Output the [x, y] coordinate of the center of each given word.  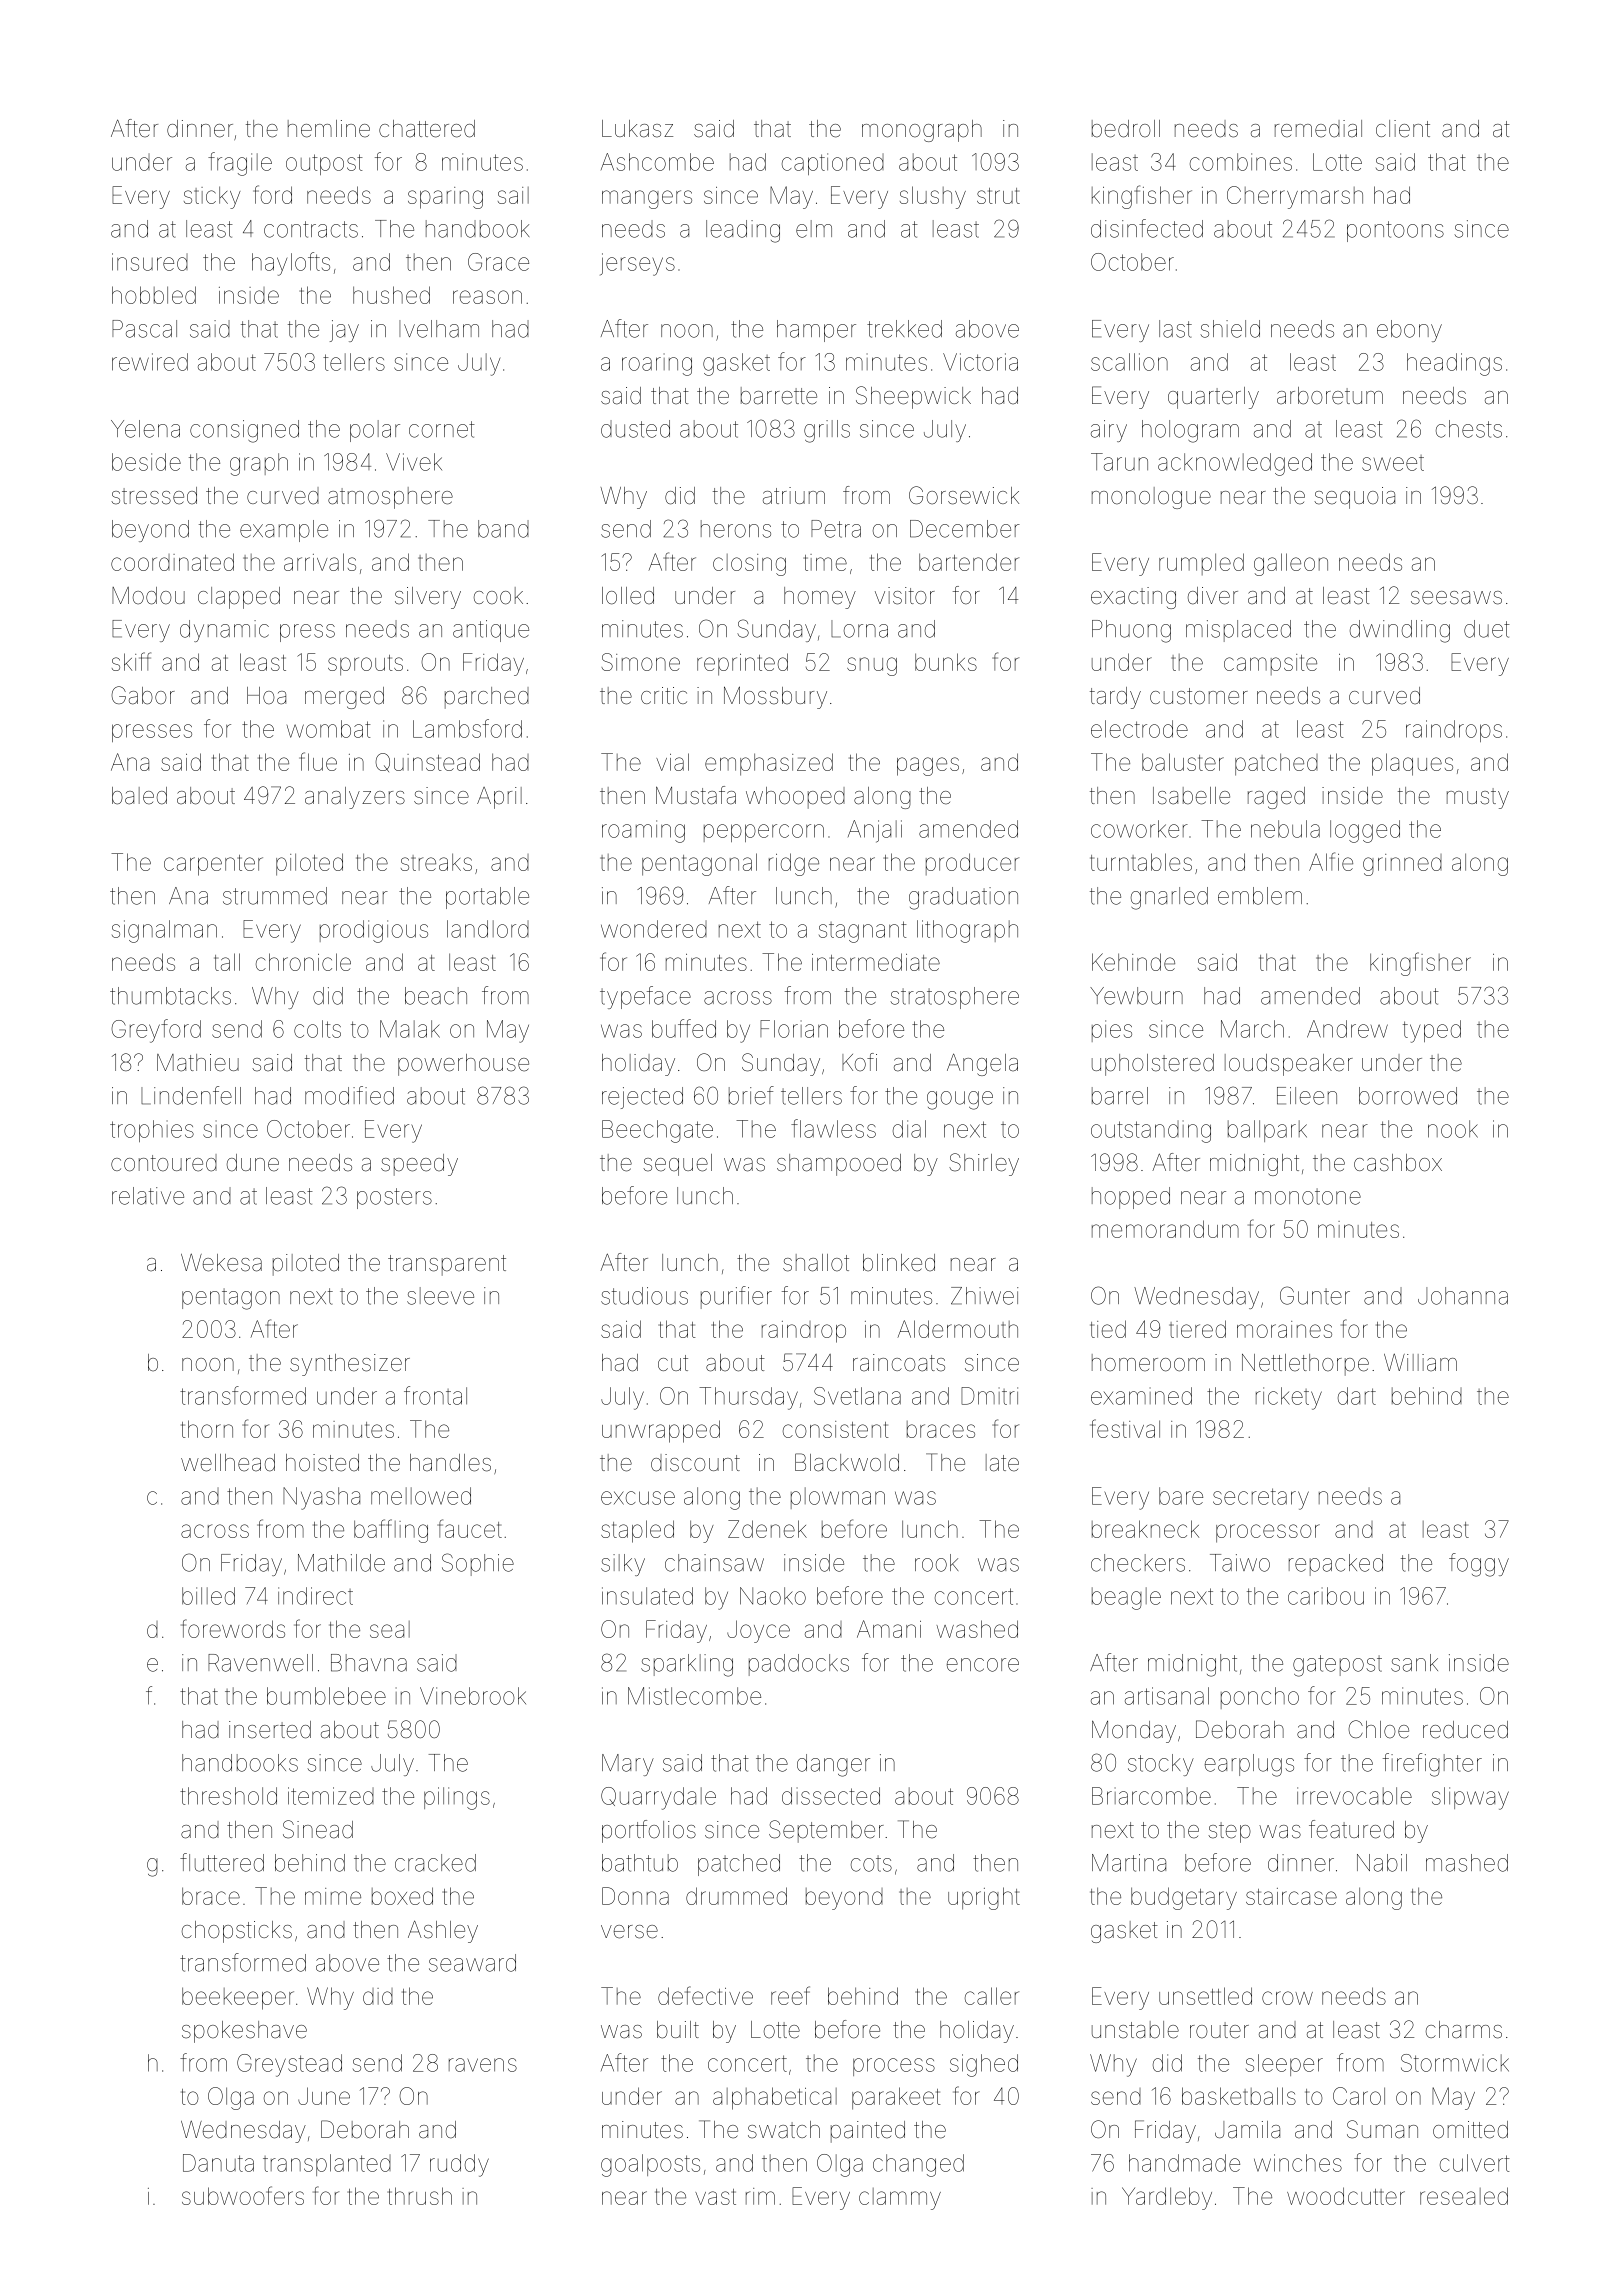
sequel [677, 1165]
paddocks [799, 1665]
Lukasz [637, 129]
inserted [270, 1730]
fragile [240, 164]
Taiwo [1240, 1563]
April [499, 798]
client [1403, 129]
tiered [1197, 1329]
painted [868, 2132]
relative [148, 1196]
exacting [1133, 598]
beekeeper [238, 1998]
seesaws [1456, 598]
